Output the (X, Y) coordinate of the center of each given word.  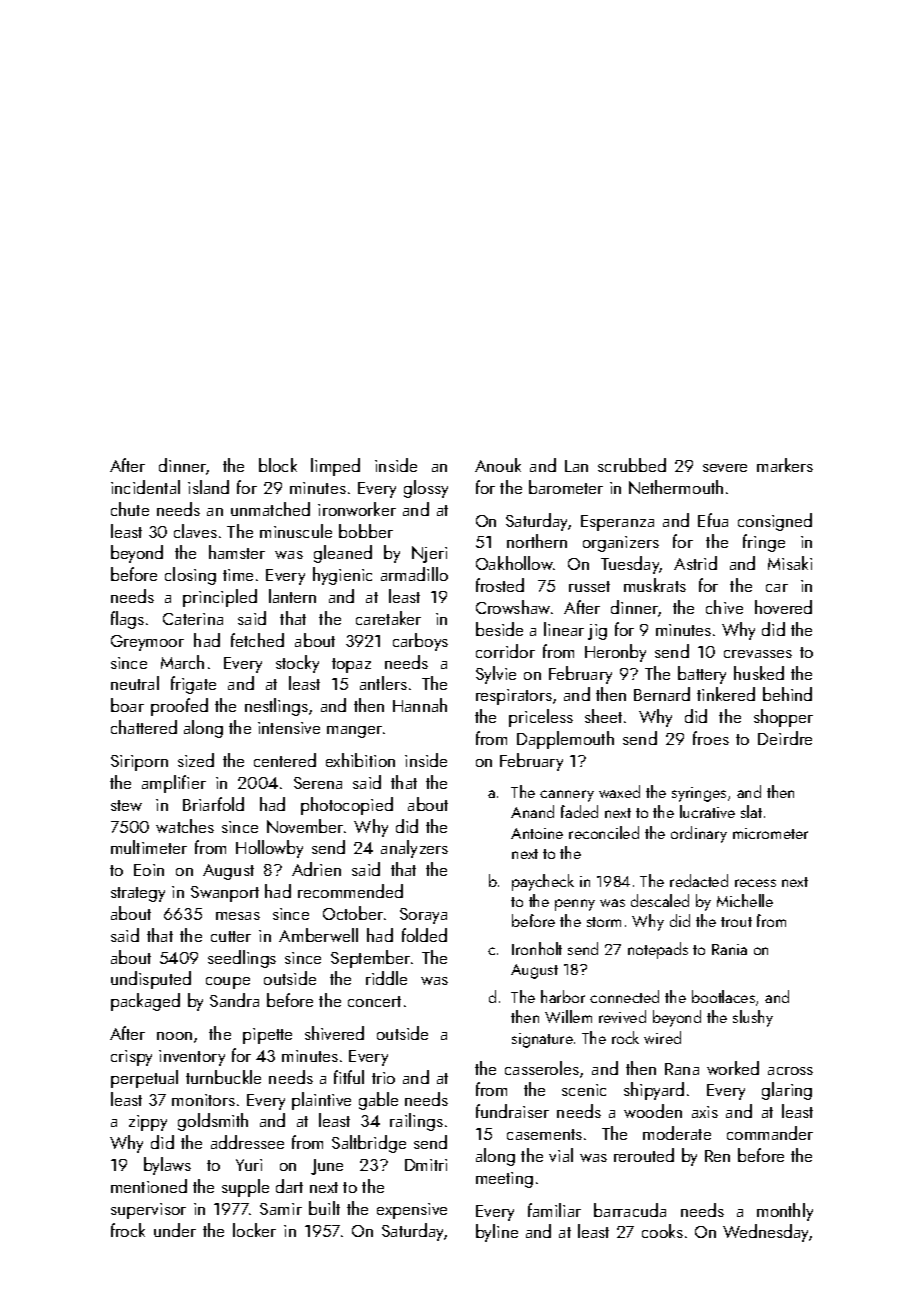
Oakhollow (514, 563)
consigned (775, 522)
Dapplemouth (565, 740)
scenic (584, 1090)
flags (127, 620)
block (278, 465)
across (790, 1071)
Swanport (225, 894)
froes (711, 738)
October (353, 913)
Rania (729, 949)
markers (785, 465)
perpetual (144, 1079)
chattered (144, 727)
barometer (566, 487)
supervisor (148, 1211)
